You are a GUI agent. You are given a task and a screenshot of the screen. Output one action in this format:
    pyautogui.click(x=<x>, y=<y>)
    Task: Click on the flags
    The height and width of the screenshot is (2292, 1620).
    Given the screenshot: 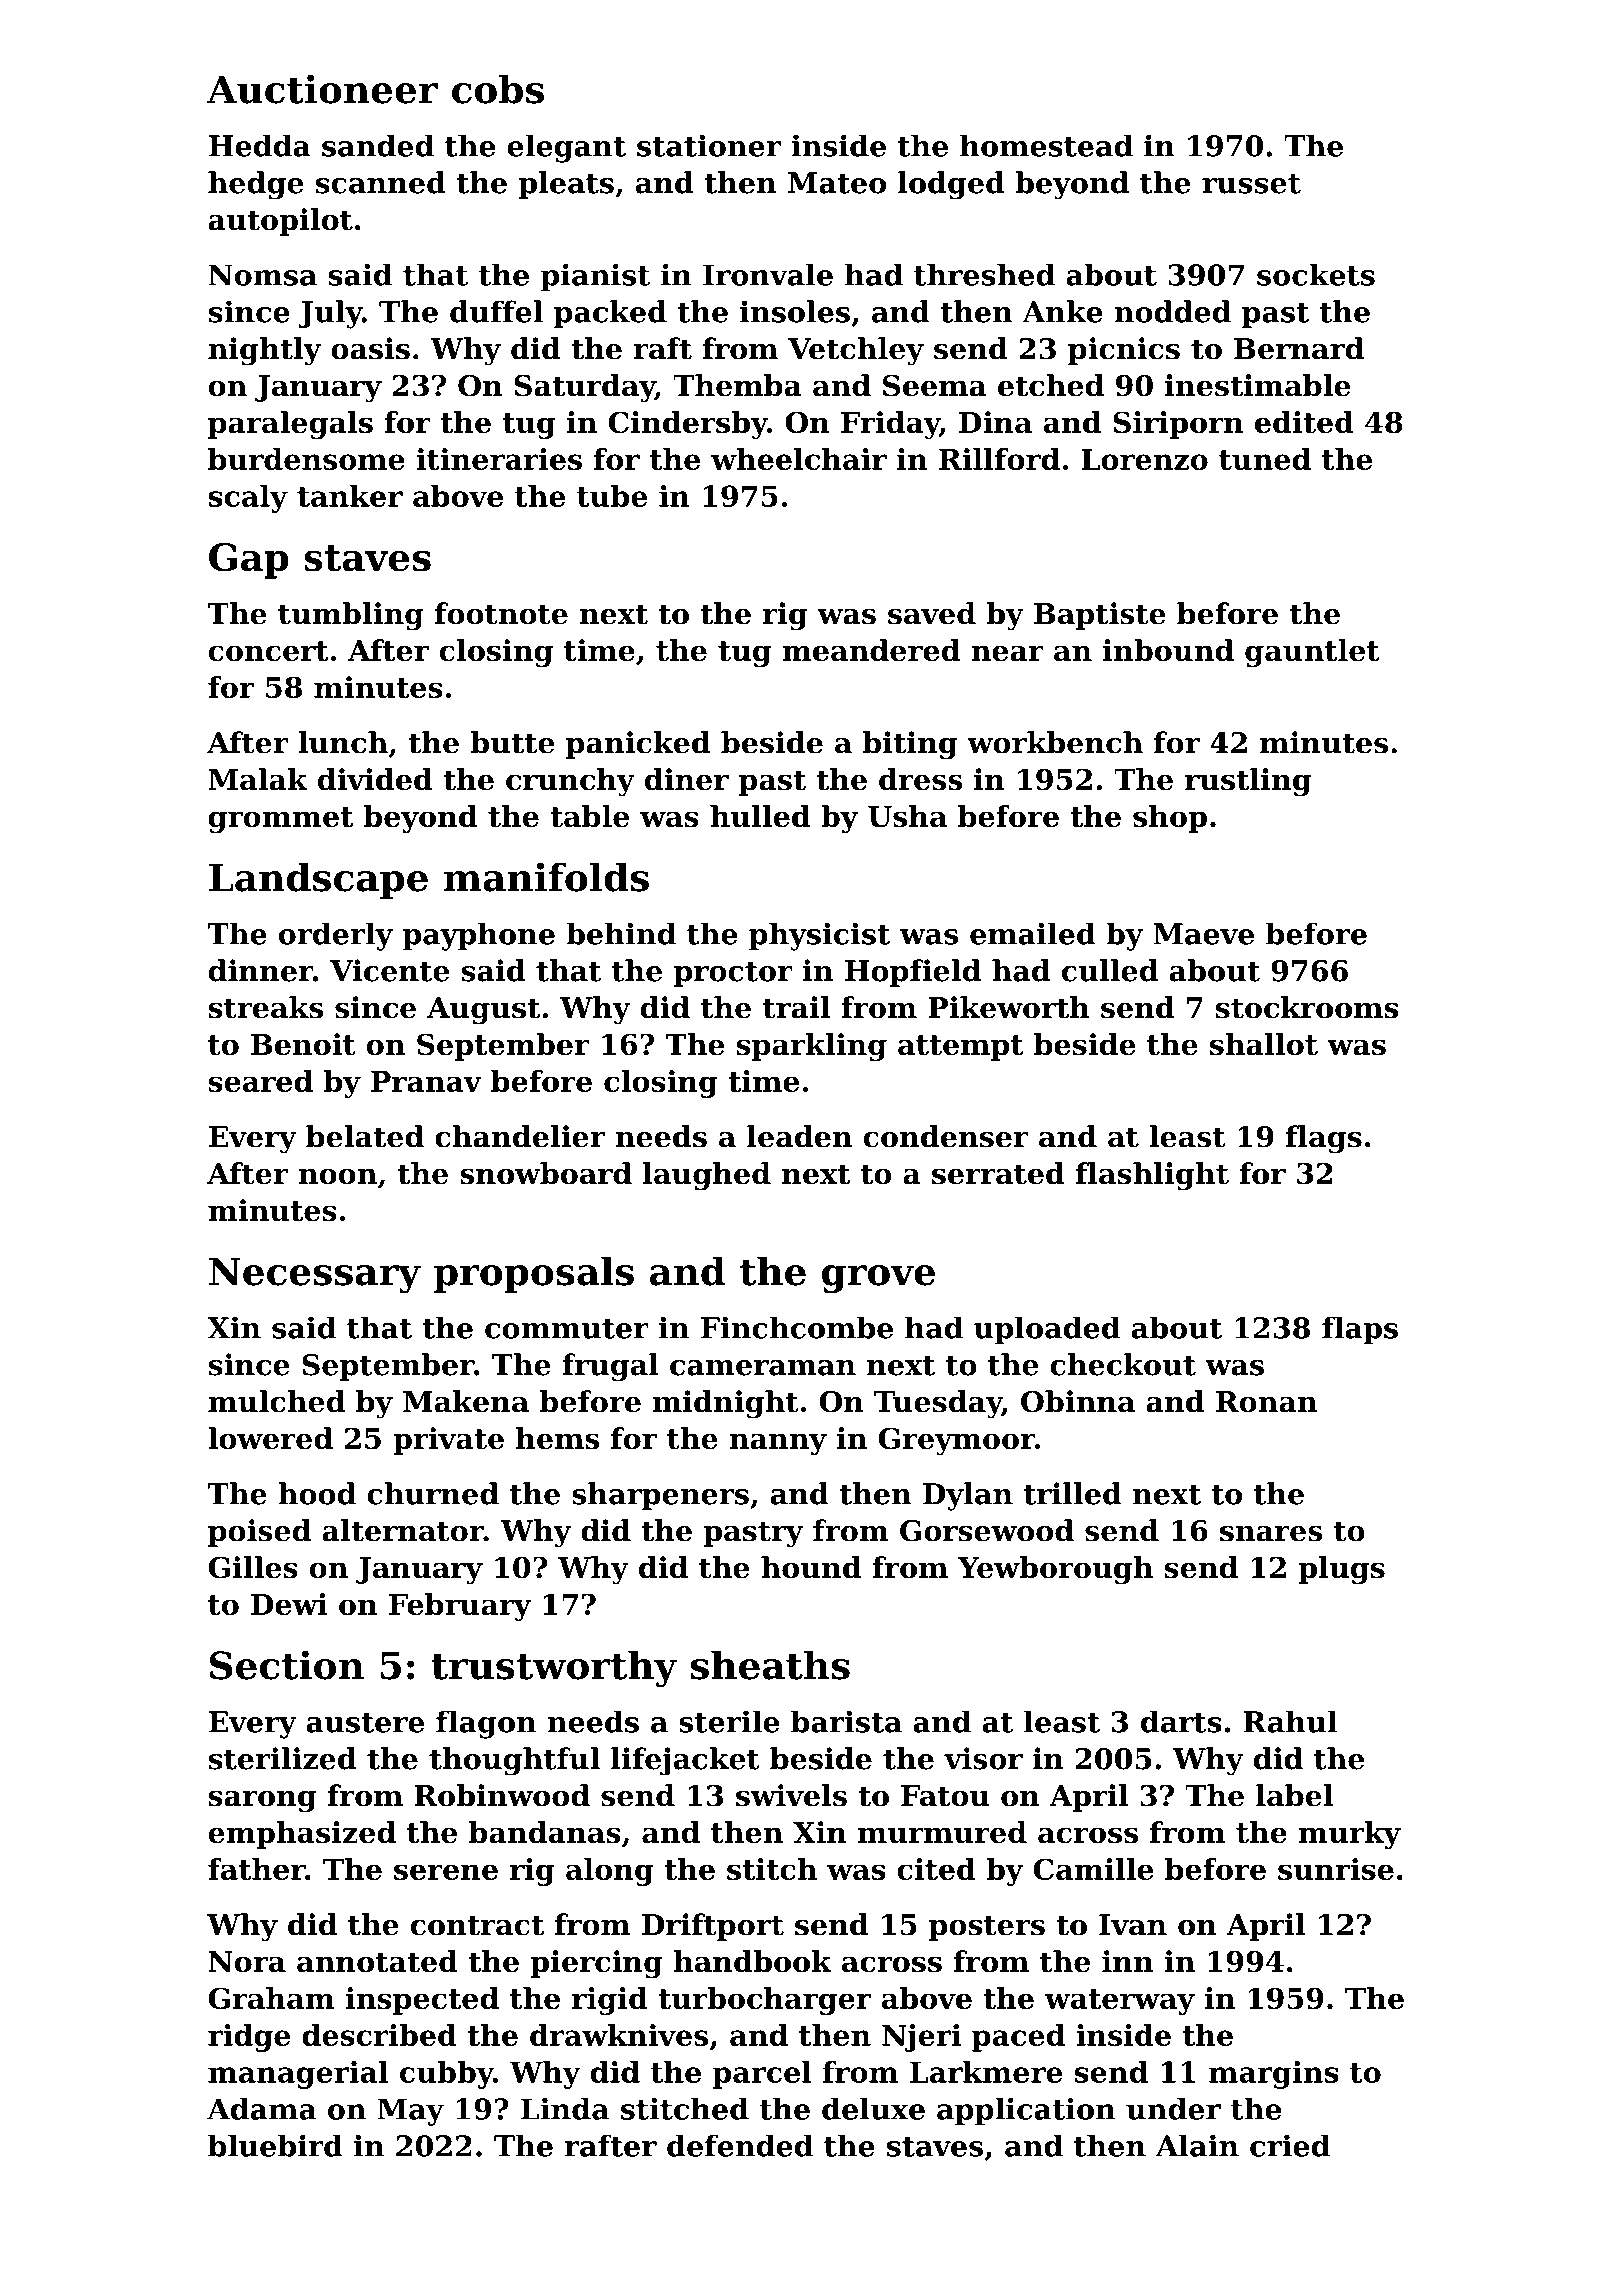 What is the action you would take?
    pyautogui.click(x=1324, y=1139)
